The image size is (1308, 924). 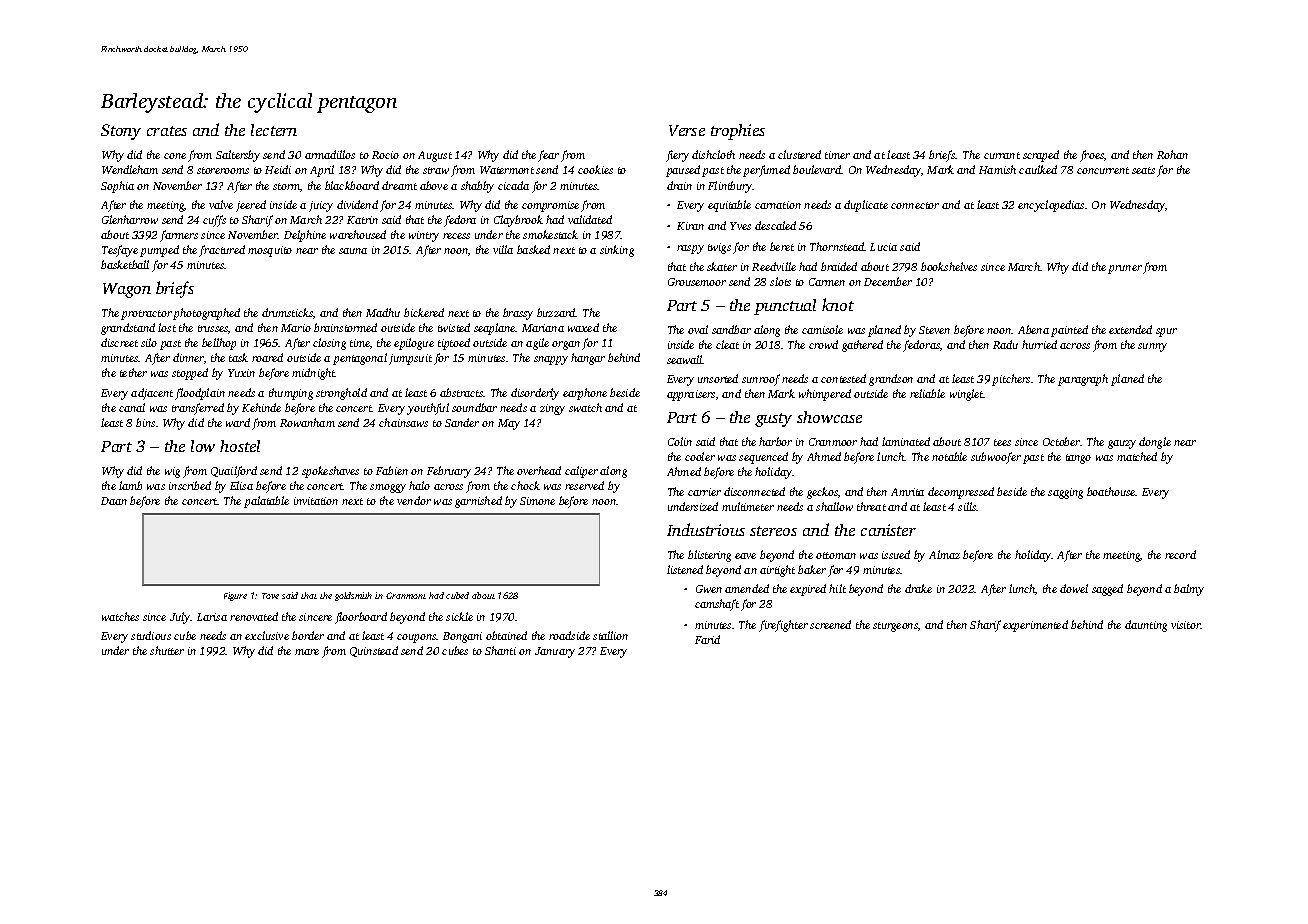 I want to click on cone, so click(x=175, y=156).
